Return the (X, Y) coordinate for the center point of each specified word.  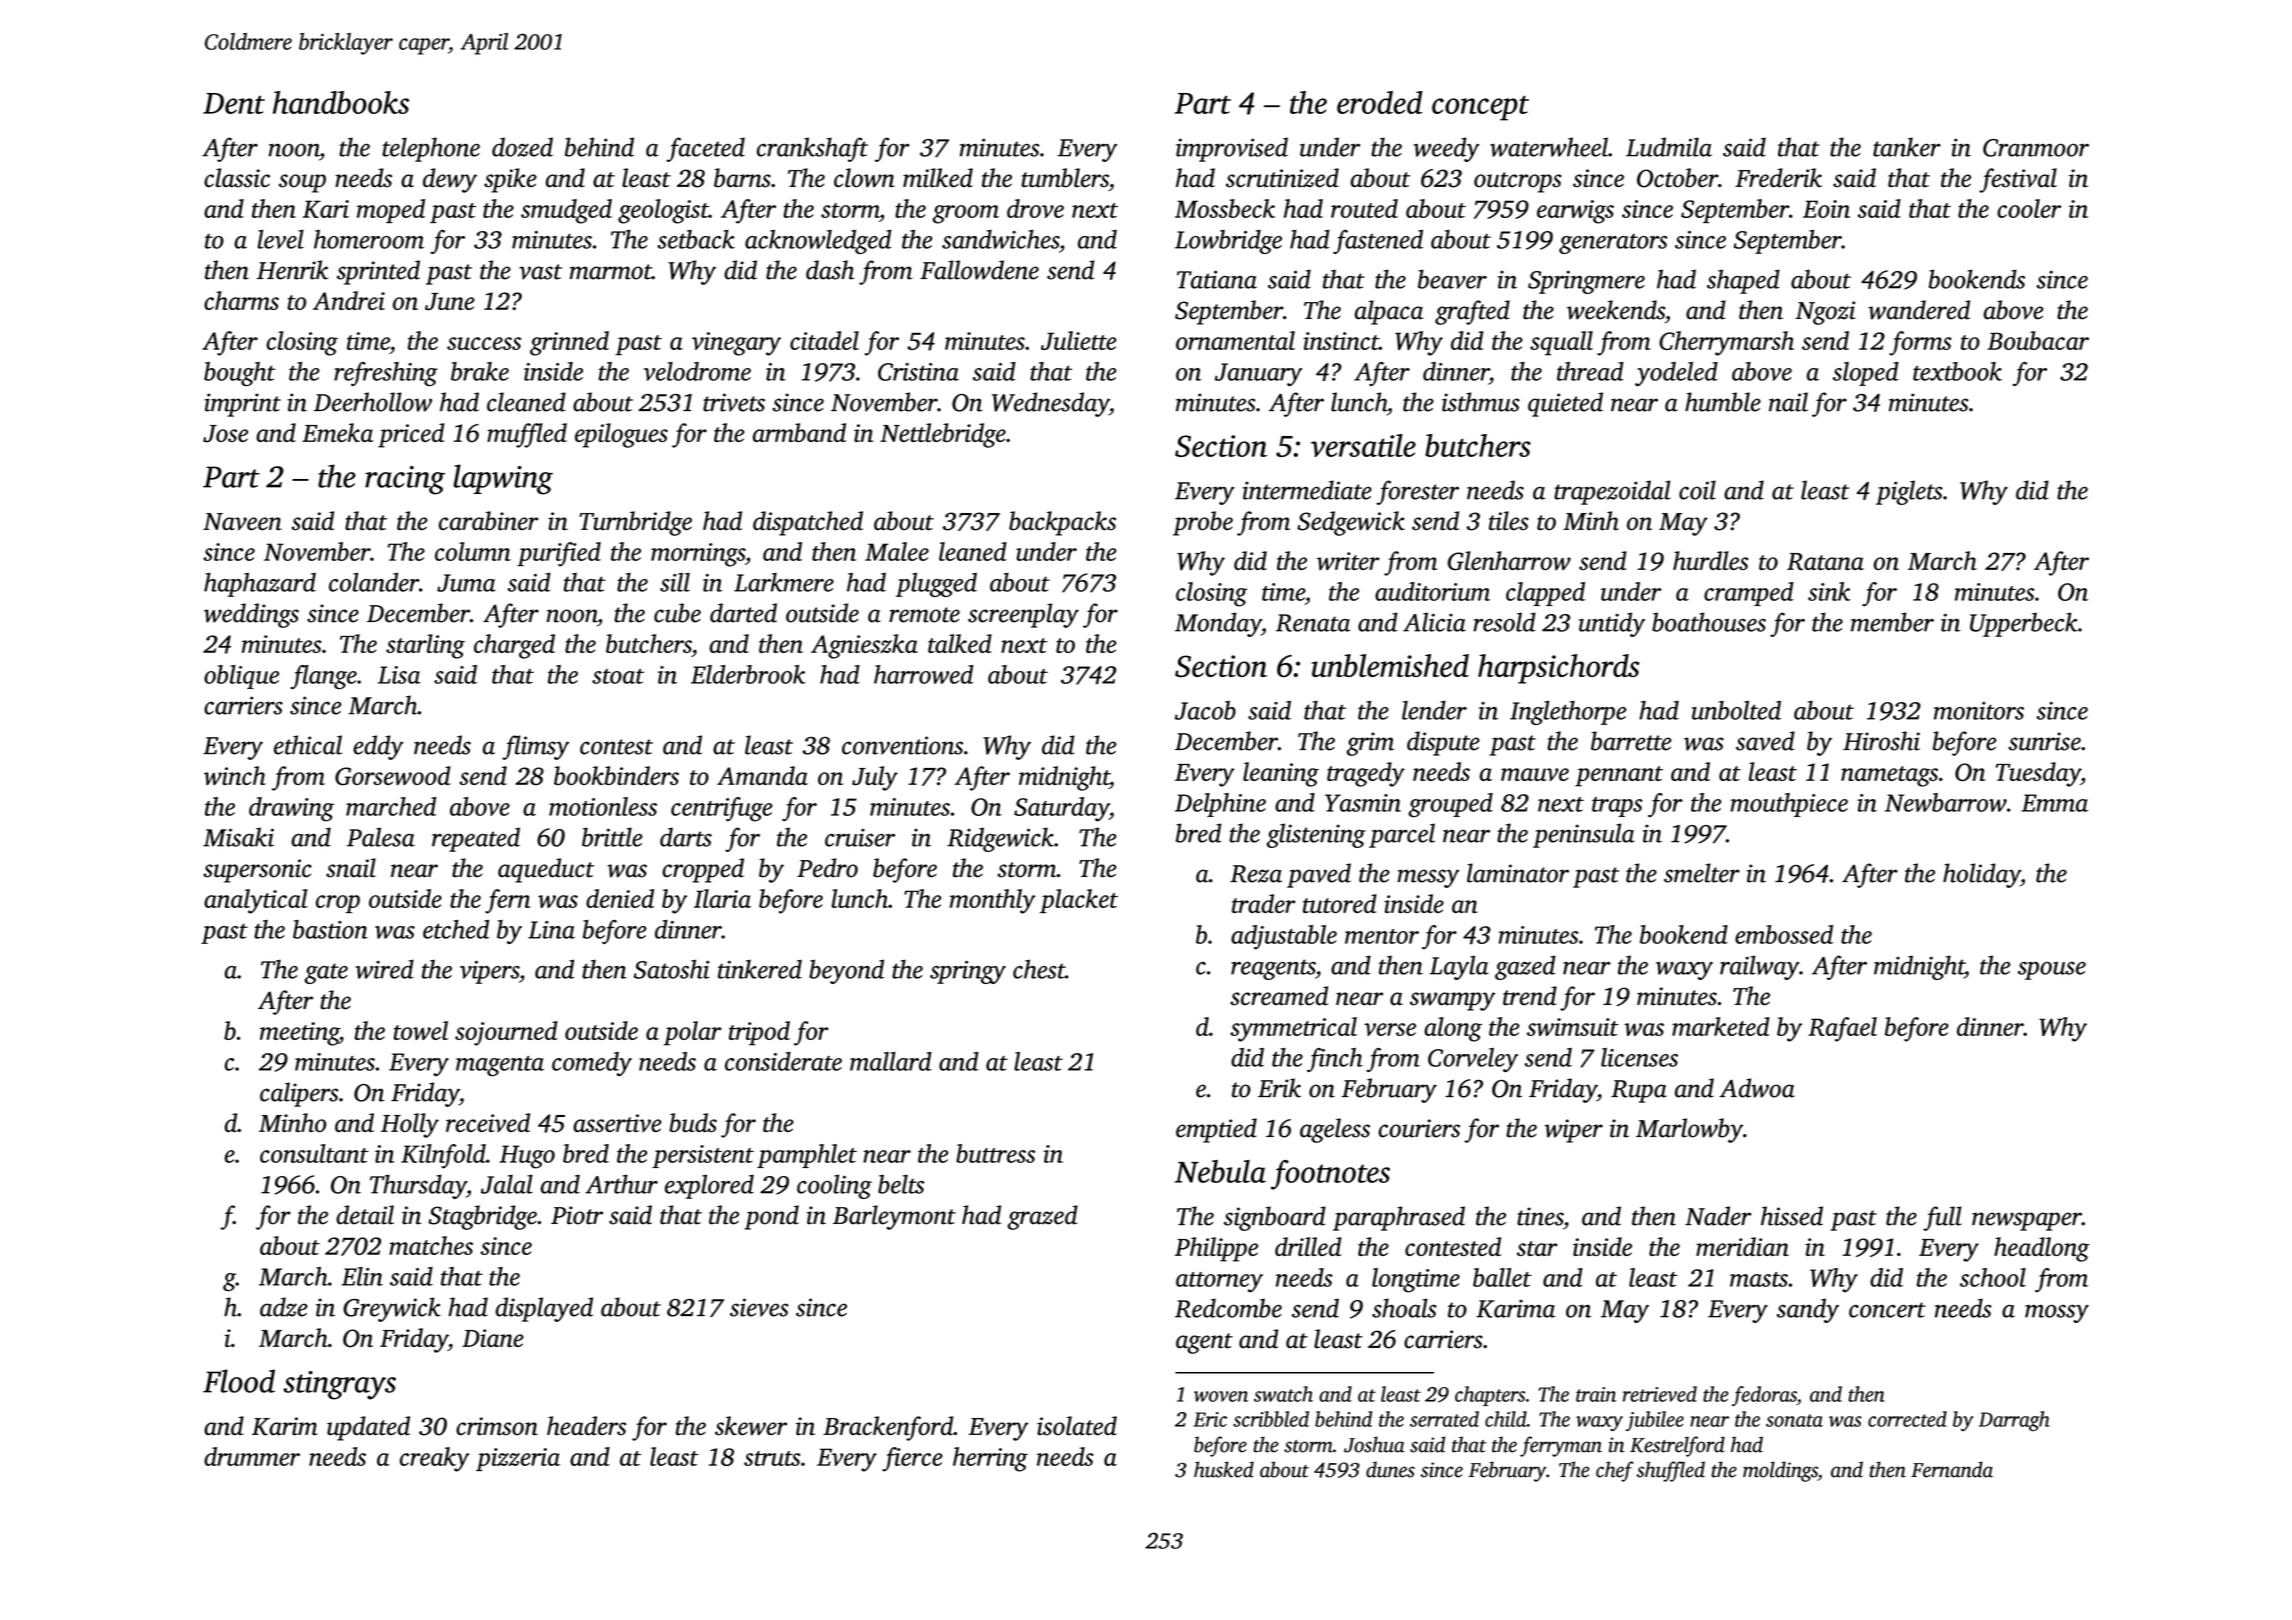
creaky (434, 1459)
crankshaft (812, 149)
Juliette (1078, 340)
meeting (299, 1034)
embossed (1784, 934)
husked (1224, 1469)
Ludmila (1669, 147)
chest (1039, 969)
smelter (1702, 873)
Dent (234, 103)
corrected (1907, 1419)
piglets (1909, 492)
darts (686, 837)
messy (1428, 878)
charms (241, 300)
